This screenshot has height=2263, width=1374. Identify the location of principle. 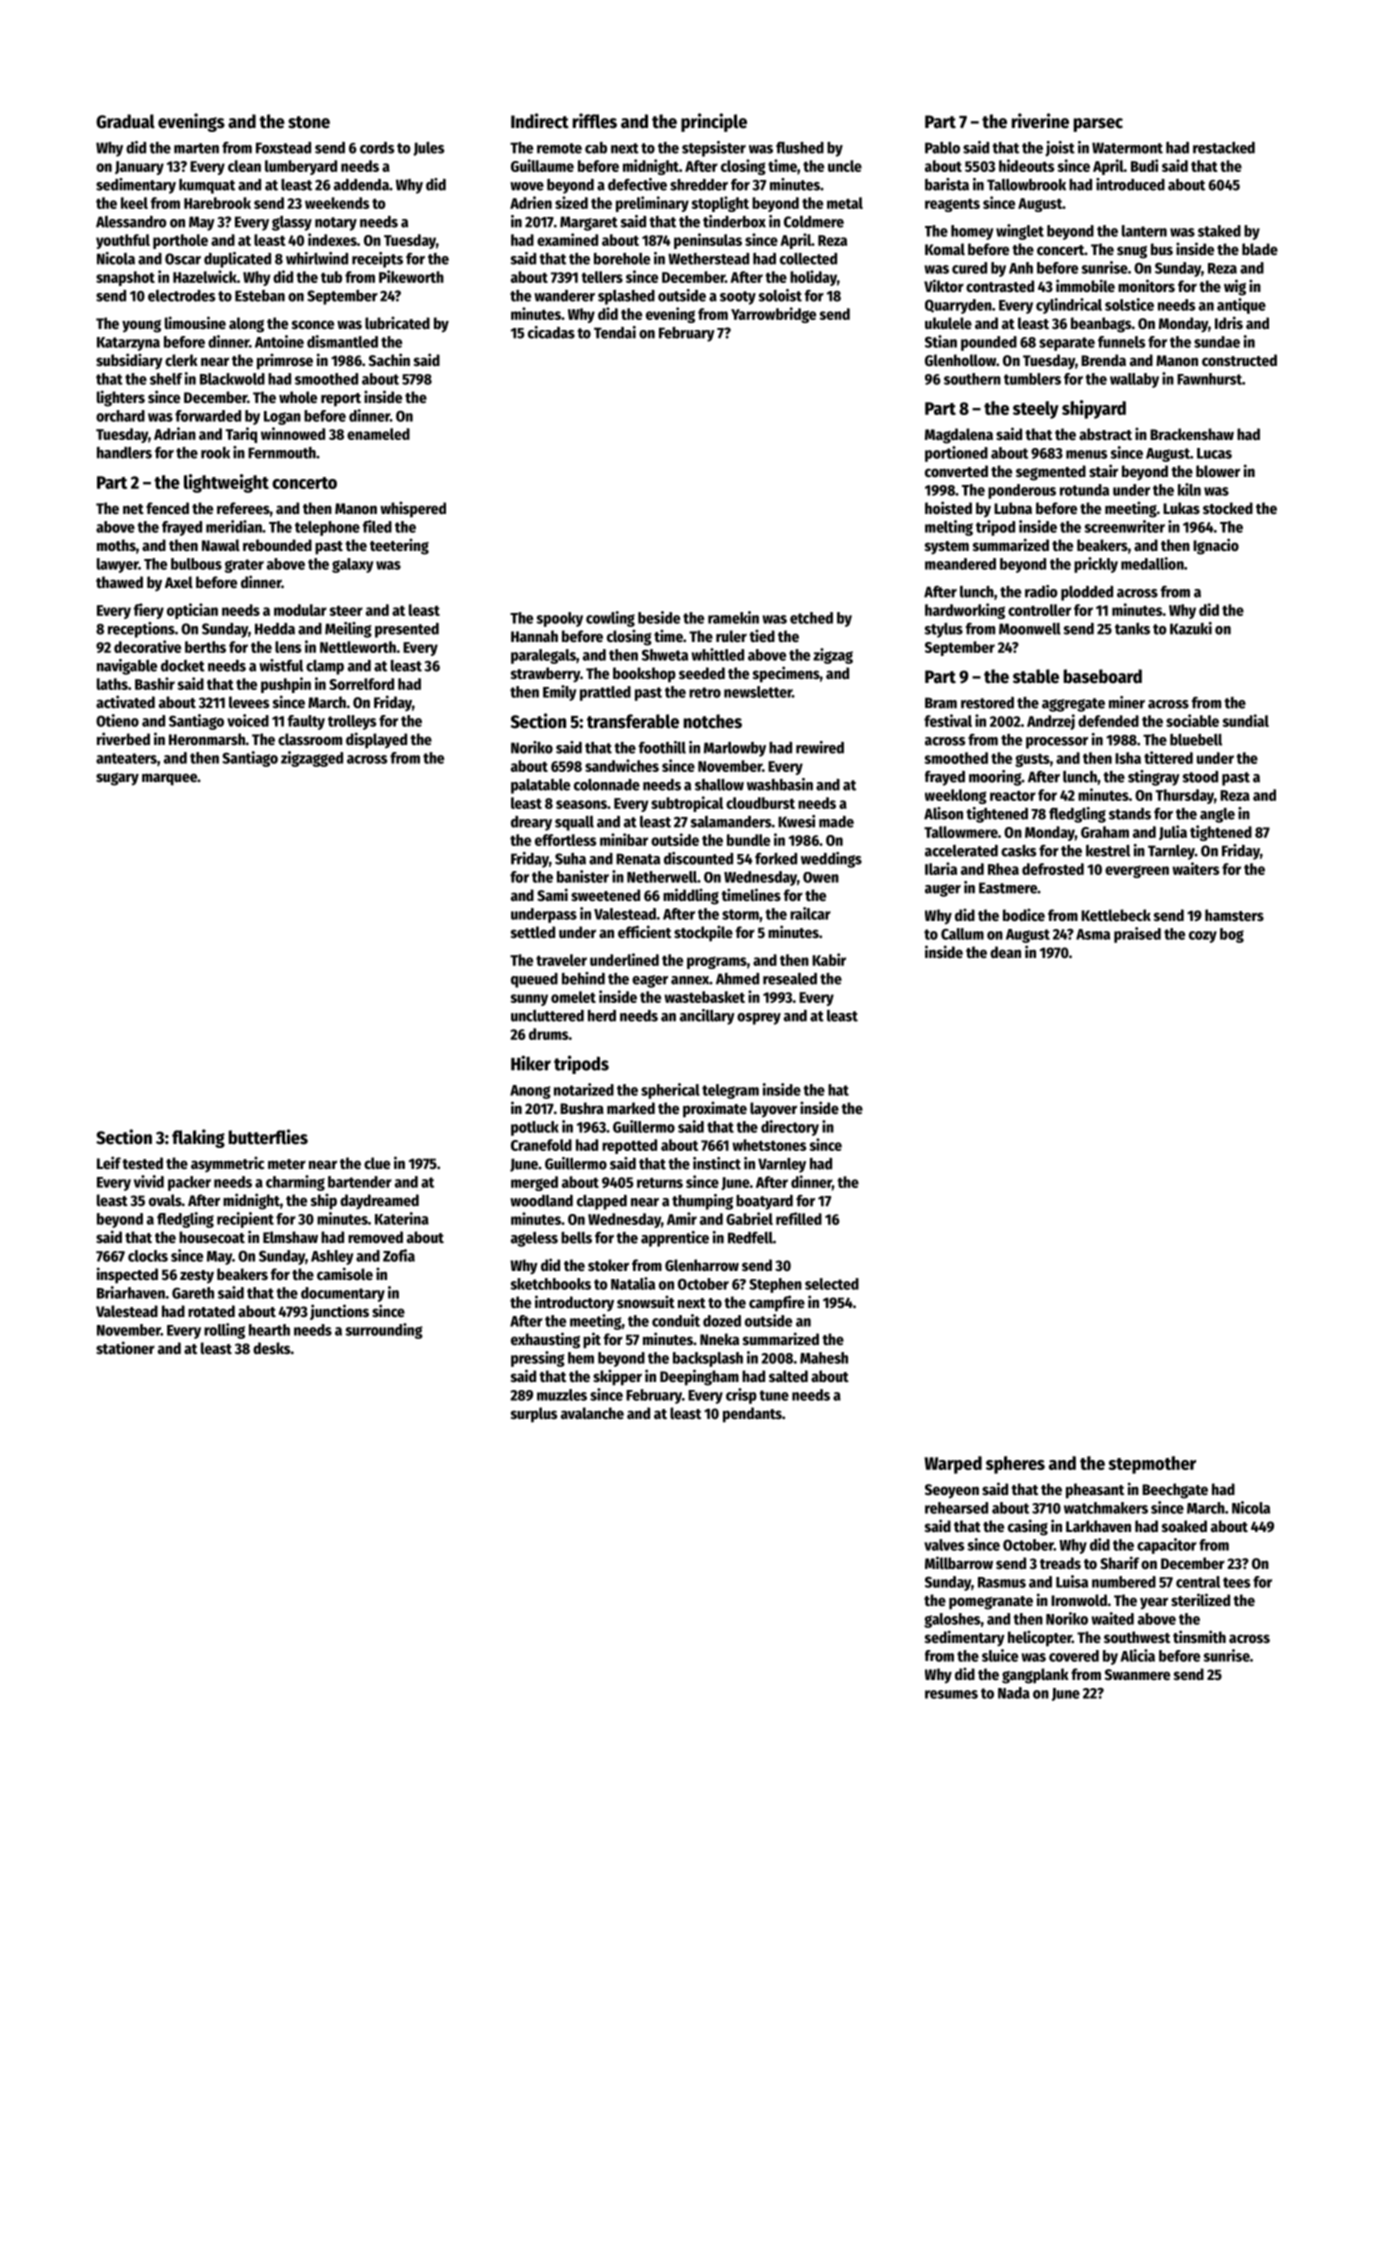
(714, 122).
